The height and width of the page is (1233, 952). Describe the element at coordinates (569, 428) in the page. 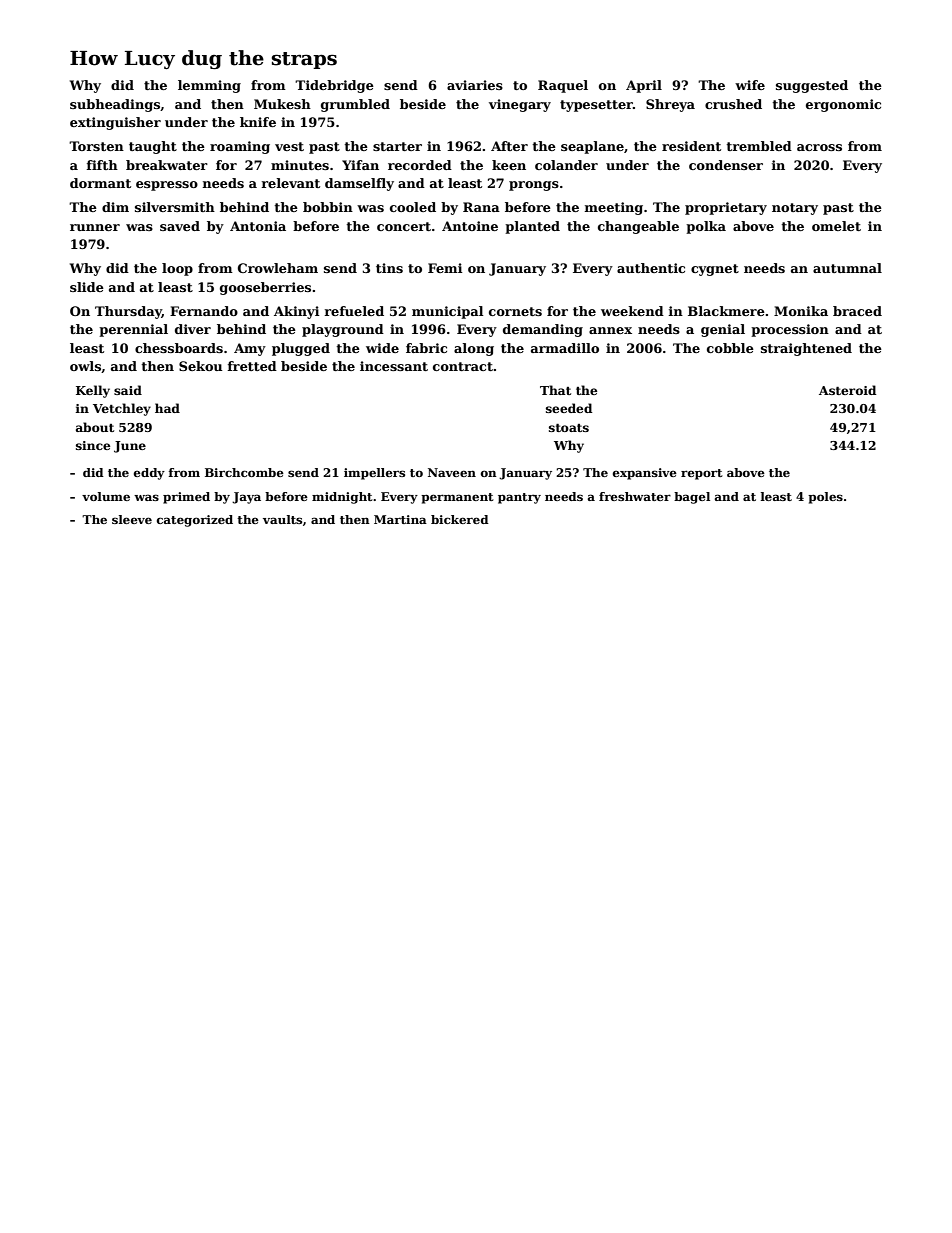

I see `stoats` at that location.
